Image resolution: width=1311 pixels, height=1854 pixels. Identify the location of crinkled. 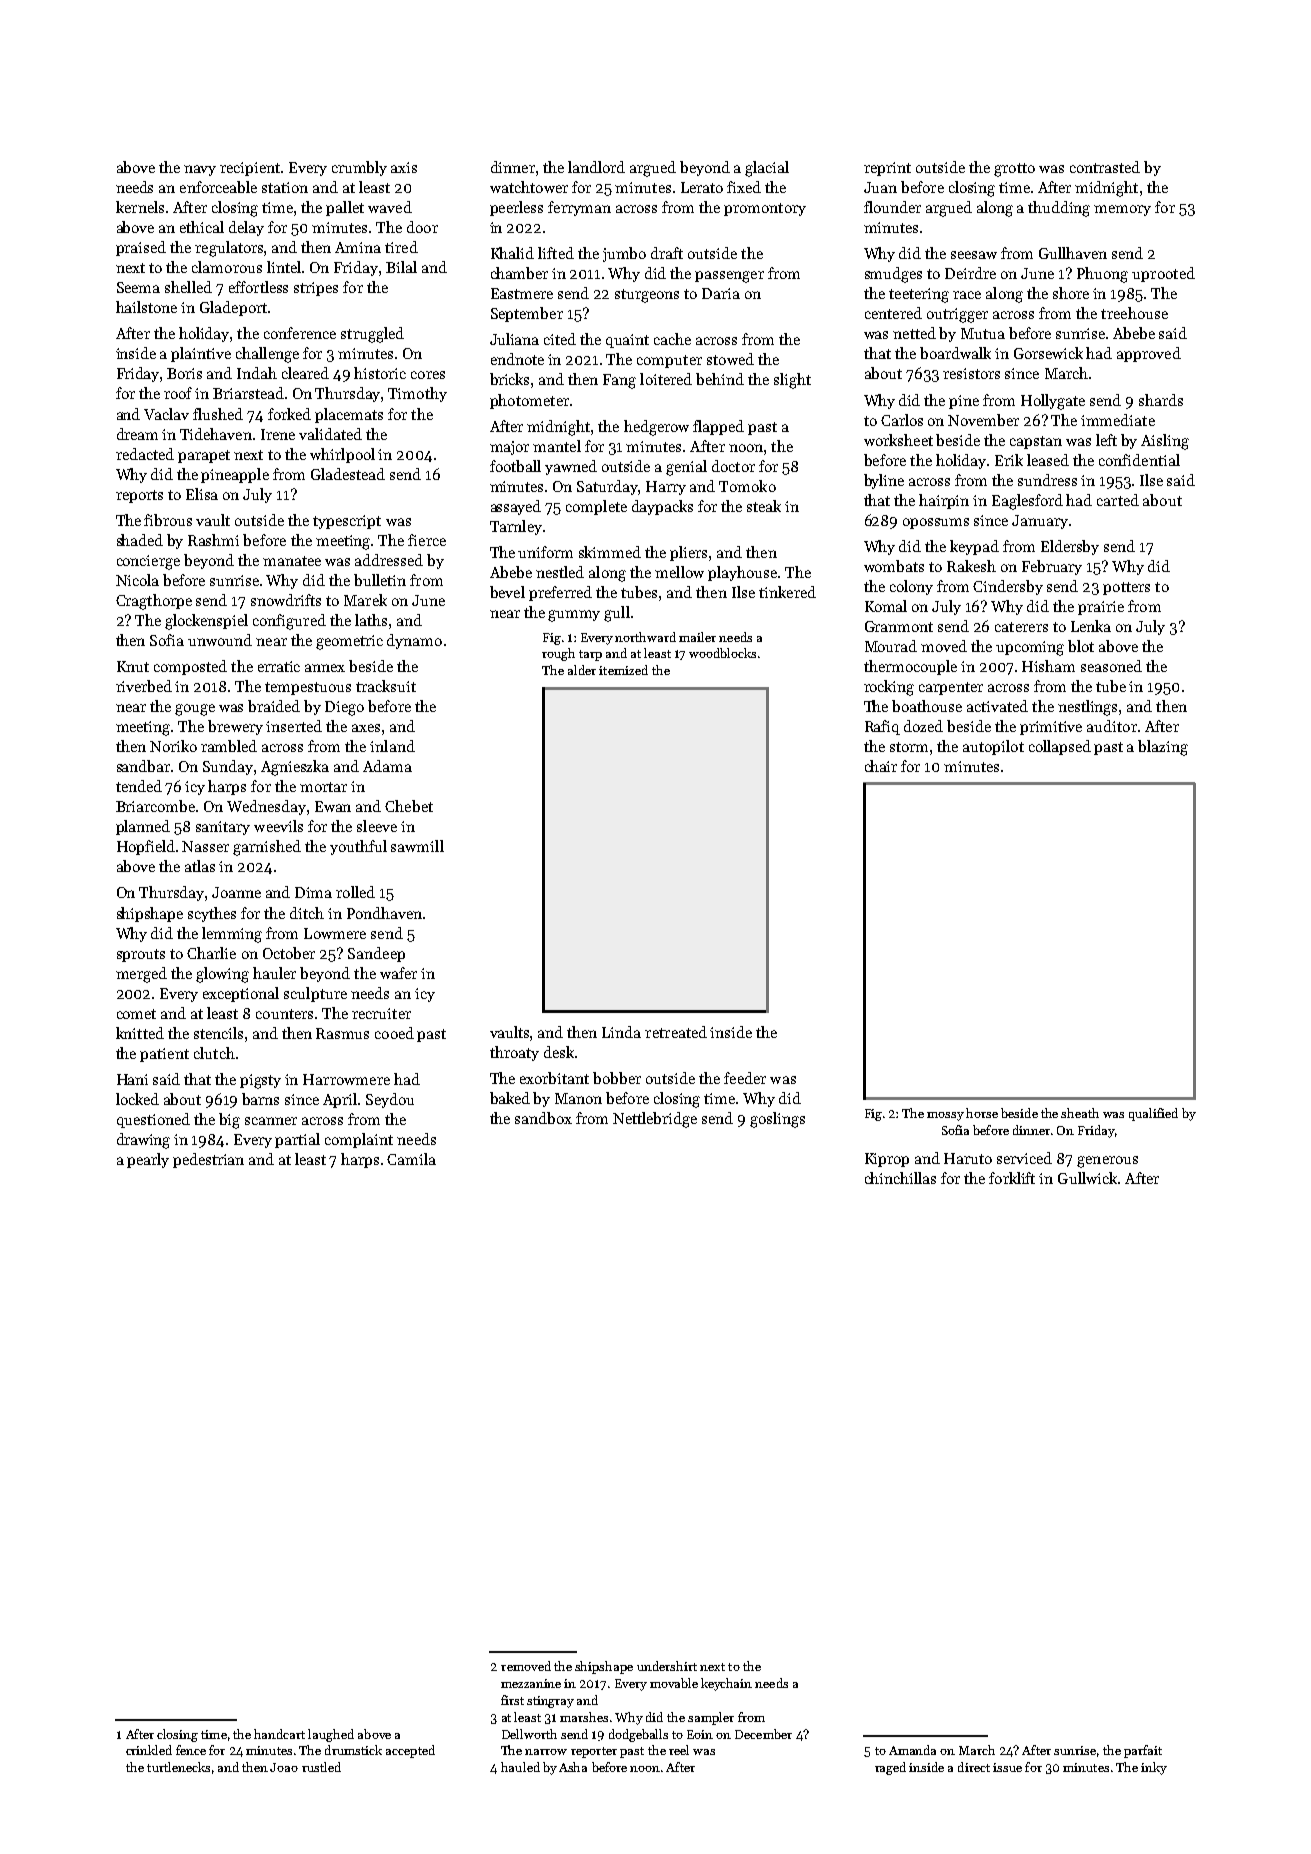
(149, 1750).
